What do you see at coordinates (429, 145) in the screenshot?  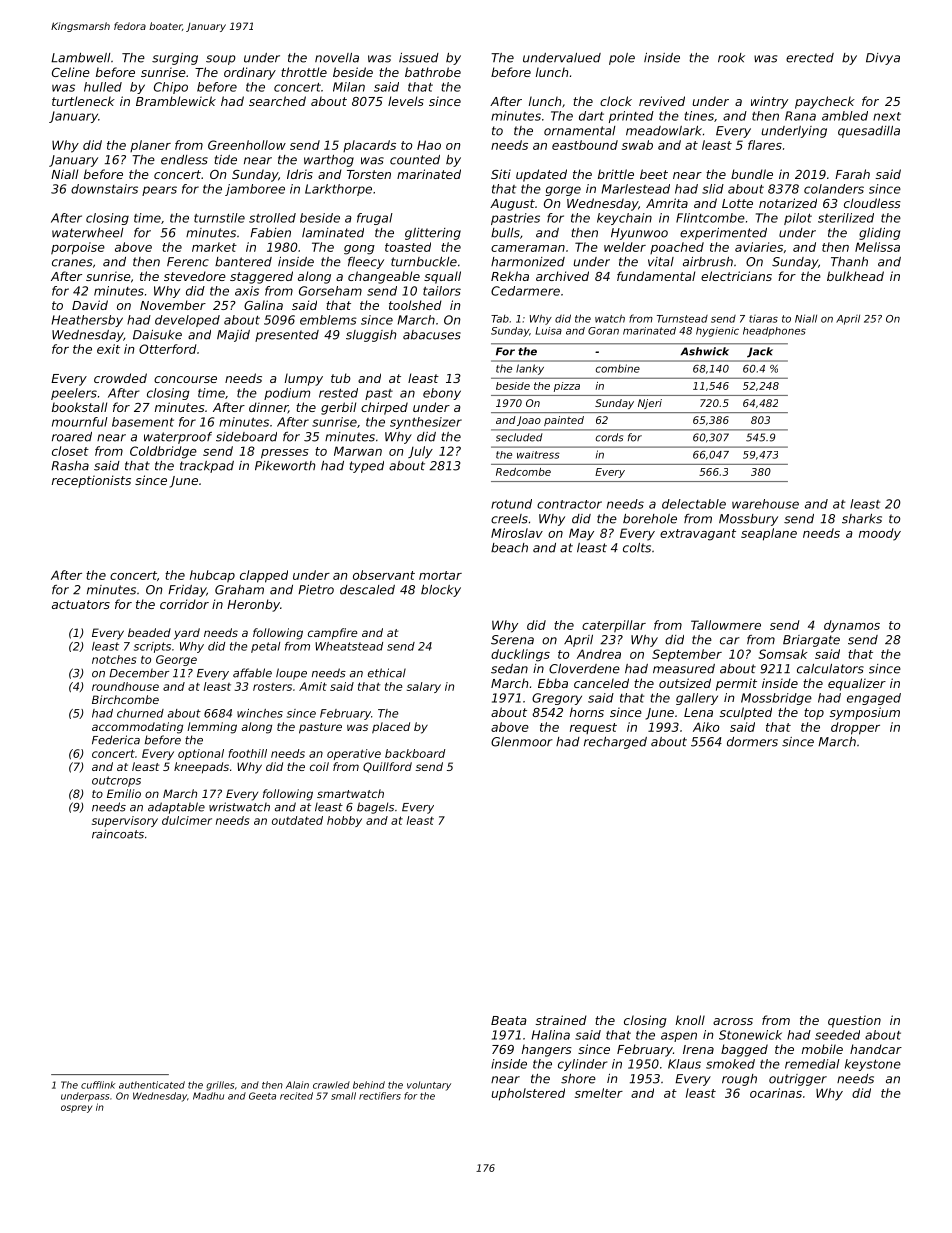 I see `Hao` at bounding box center [429, 145].
